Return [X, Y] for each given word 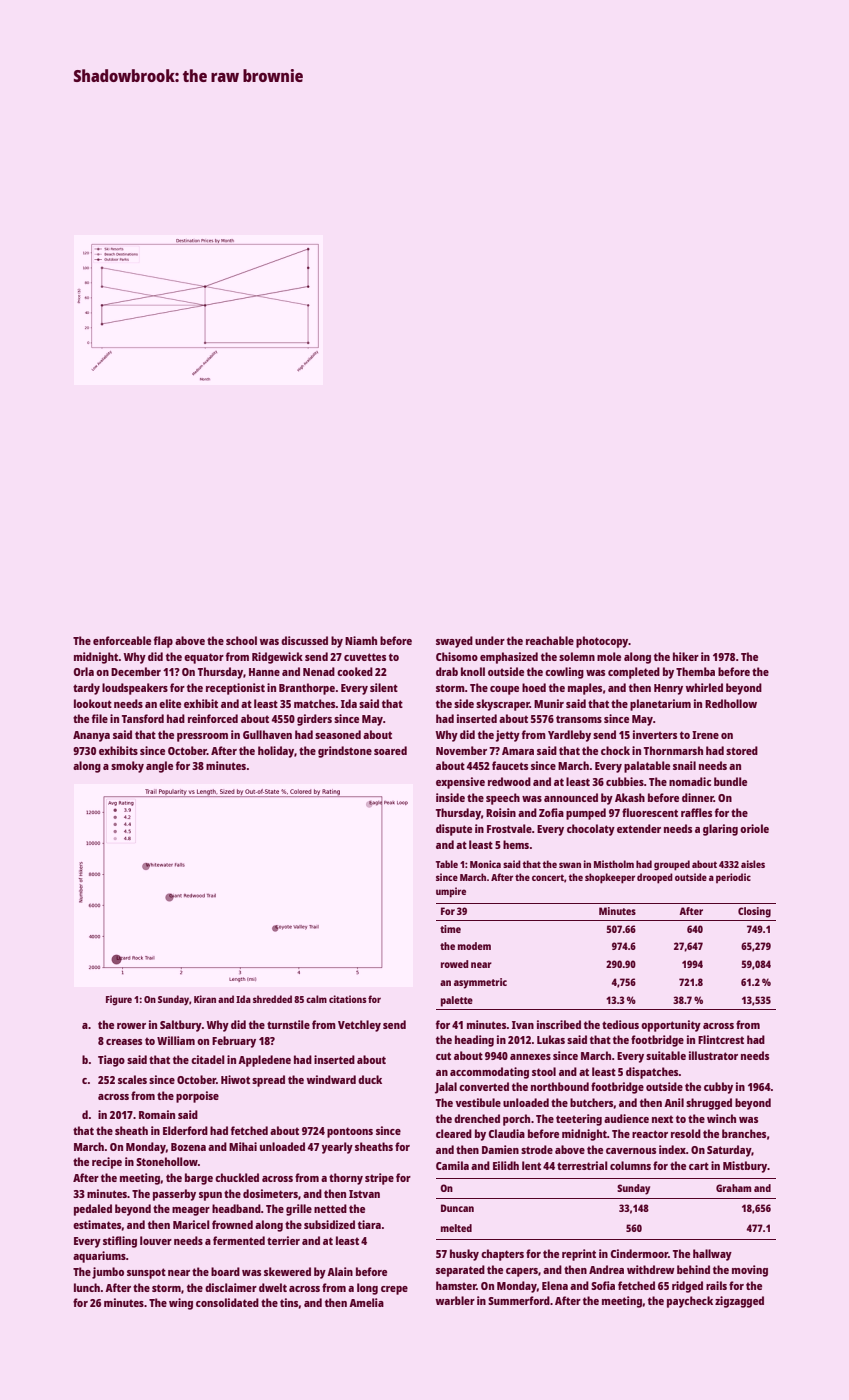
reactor [650, 1134]
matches [315, 703]
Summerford [519, 1300]
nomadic [690, 781]
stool [544, 1071]
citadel [208, 1059]
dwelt [273, 1287]
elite [170, 703]
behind [693, 1269]
